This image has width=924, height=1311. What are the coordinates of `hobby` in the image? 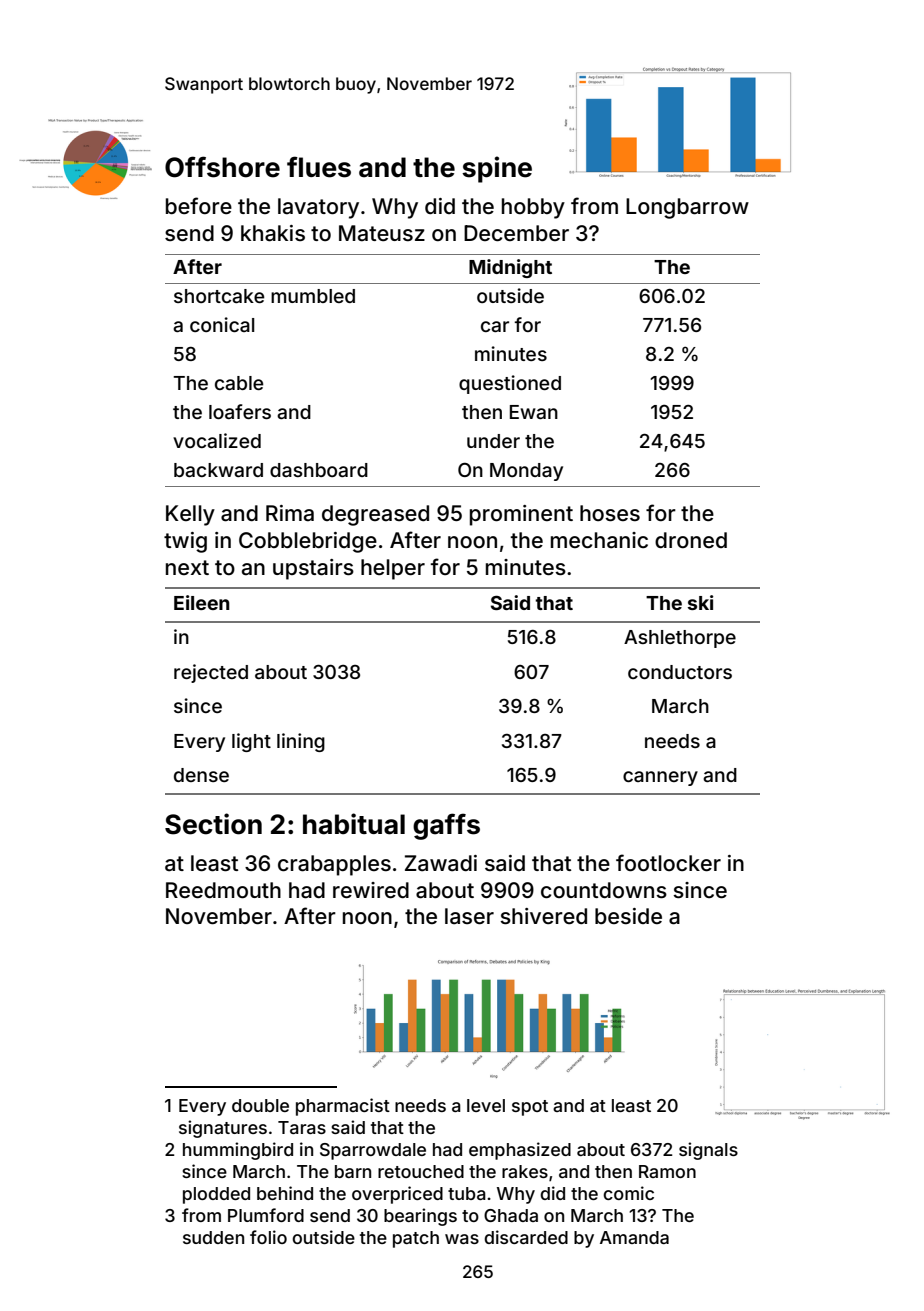 It's located at (533, 208).
